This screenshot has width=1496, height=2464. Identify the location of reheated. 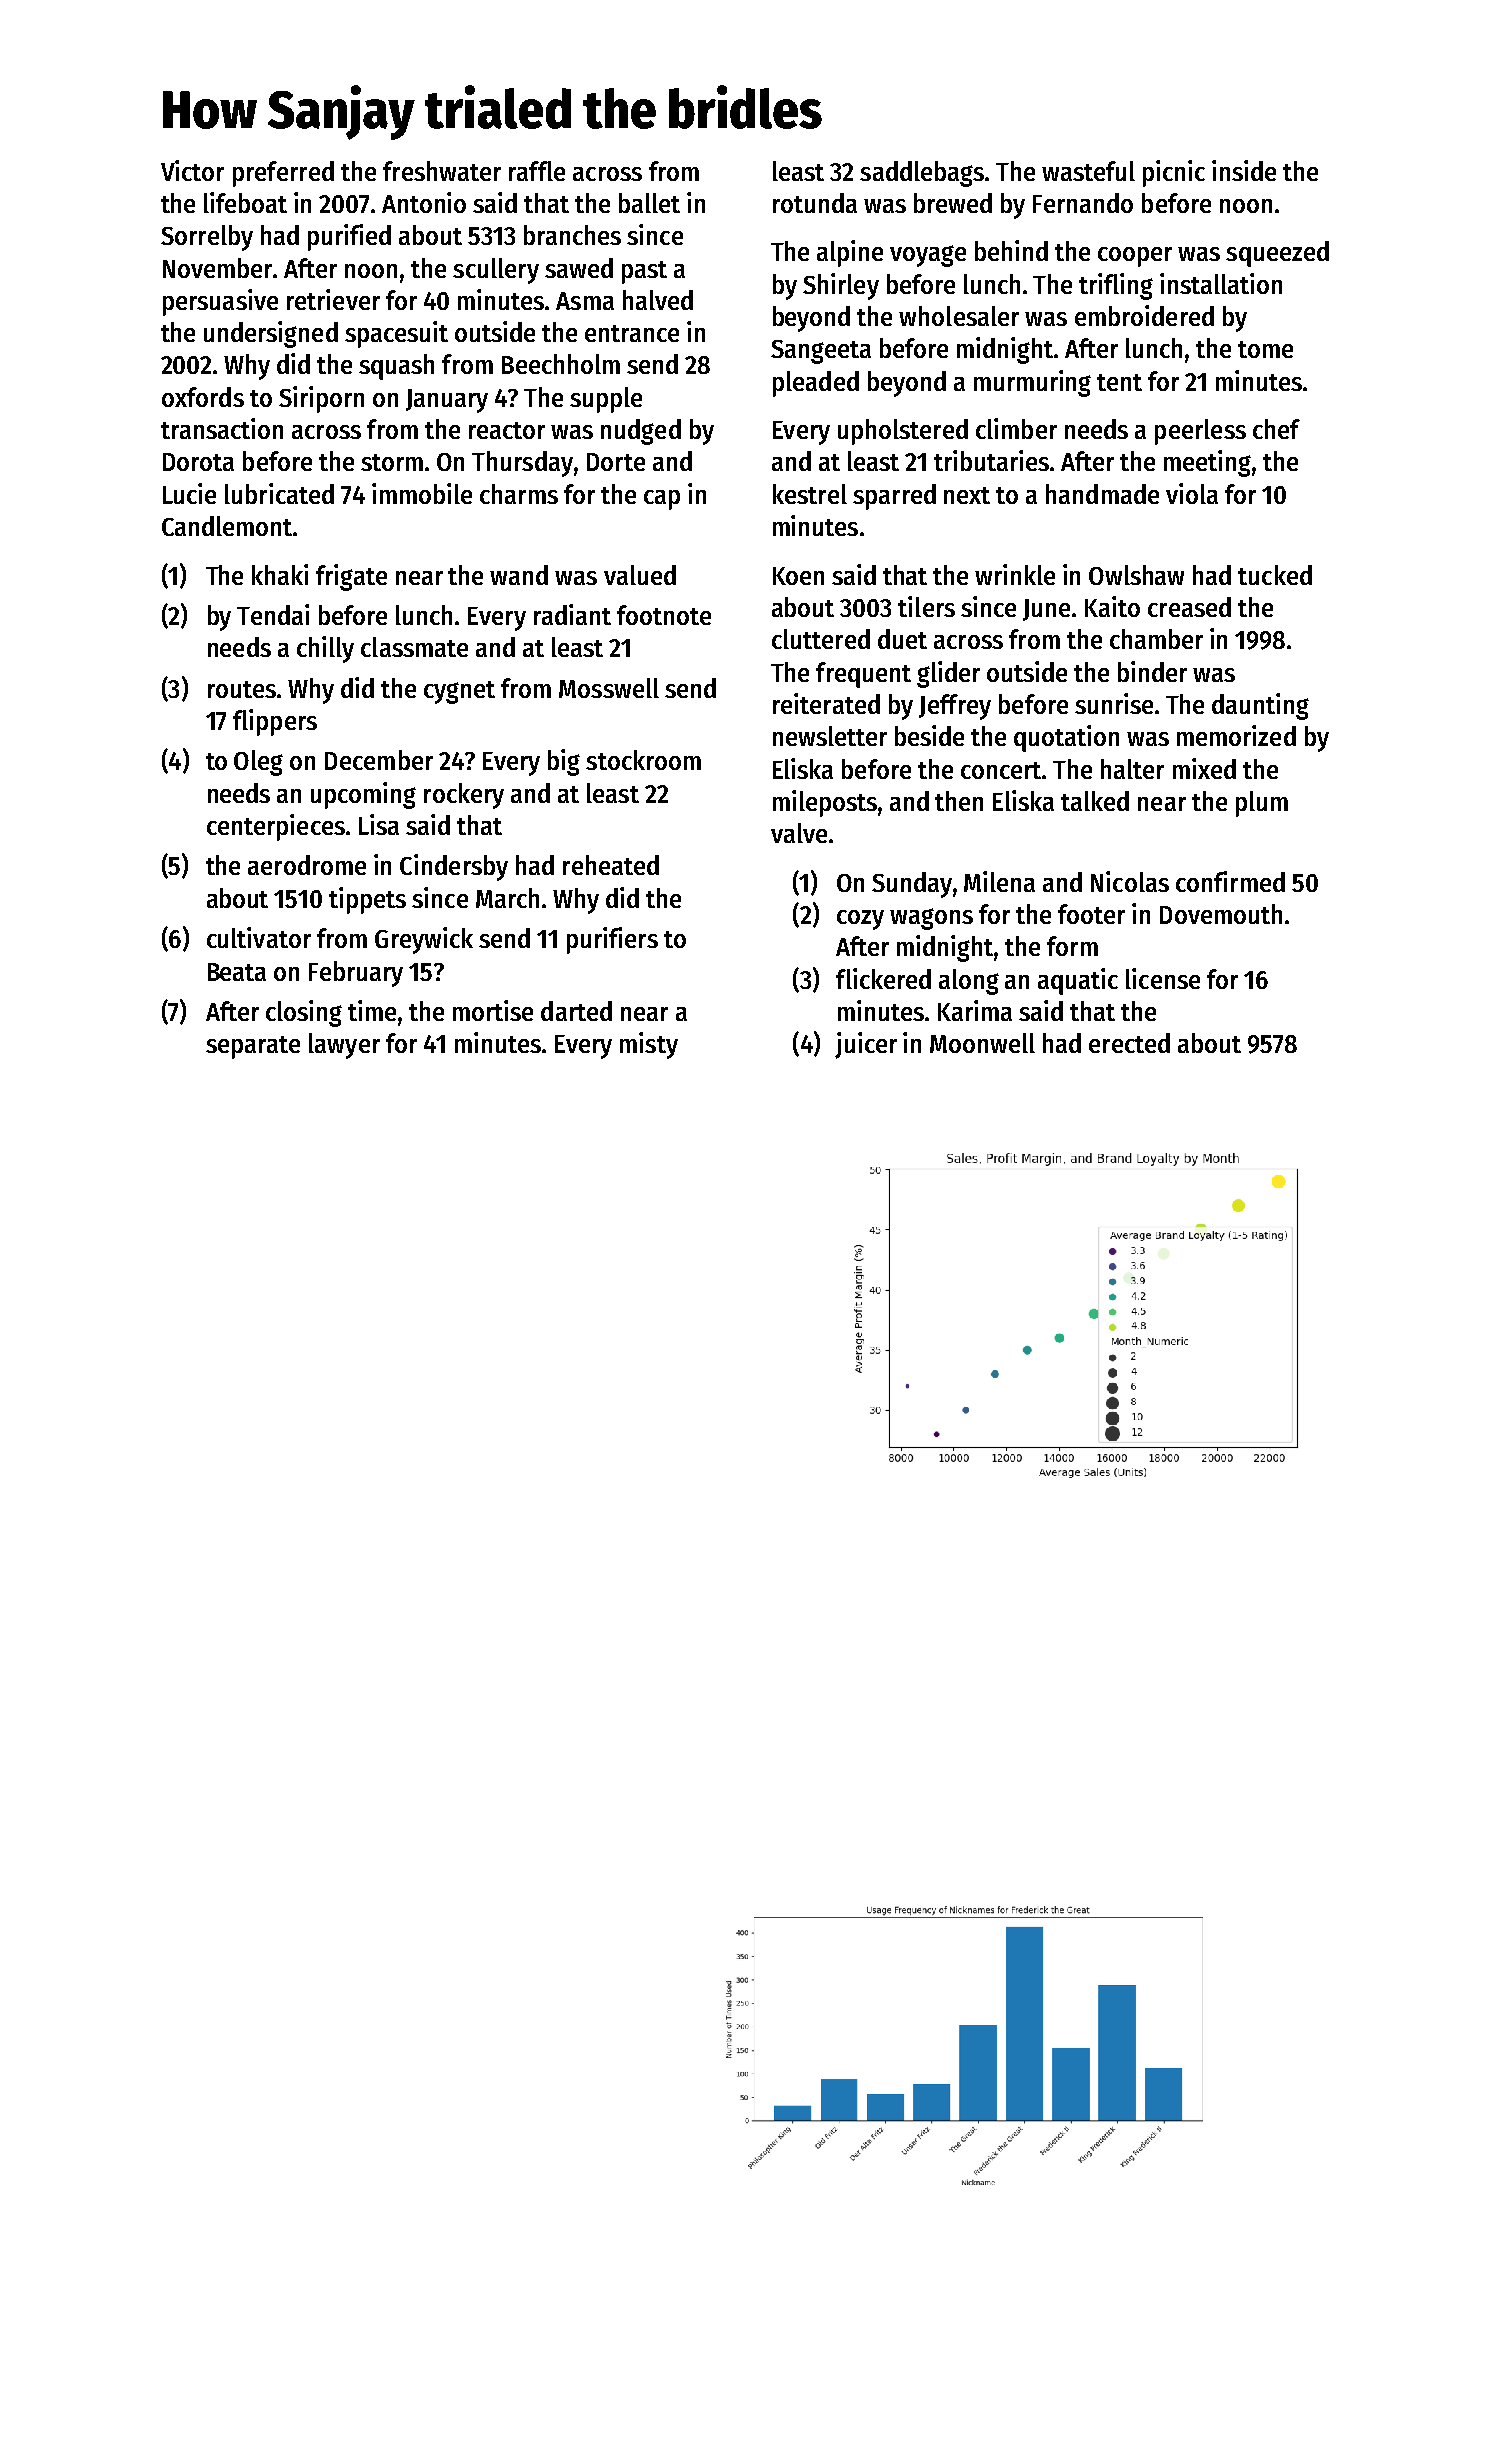
(611, 865).
